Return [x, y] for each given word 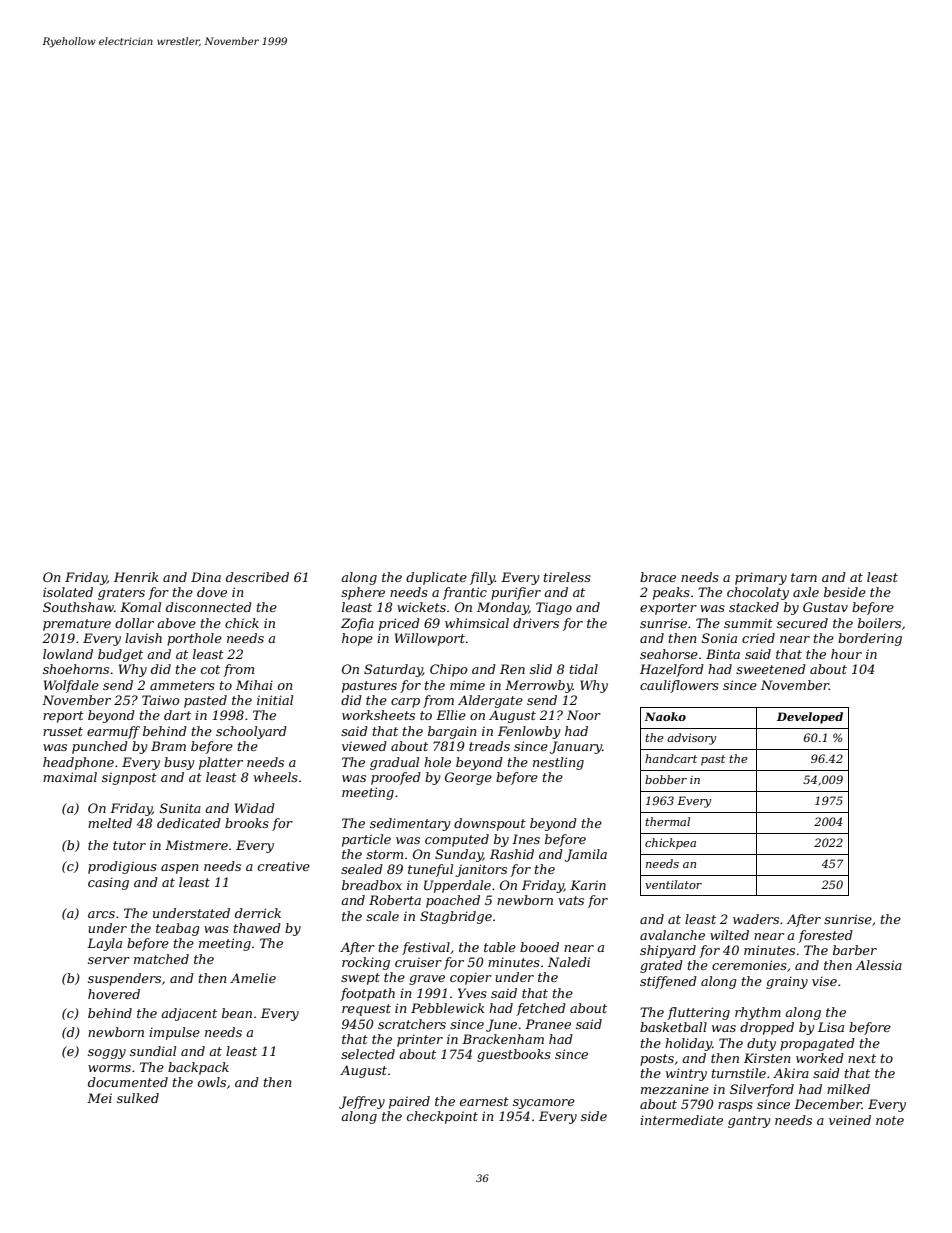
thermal [667, 821]
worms [109, 1068]
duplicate [436, 578]
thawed [257, 928]
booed [539, 947]
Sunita [180, 808]
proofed [396, 778]
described [257, 577]
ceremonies [749, 965]
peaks [671, 593]
